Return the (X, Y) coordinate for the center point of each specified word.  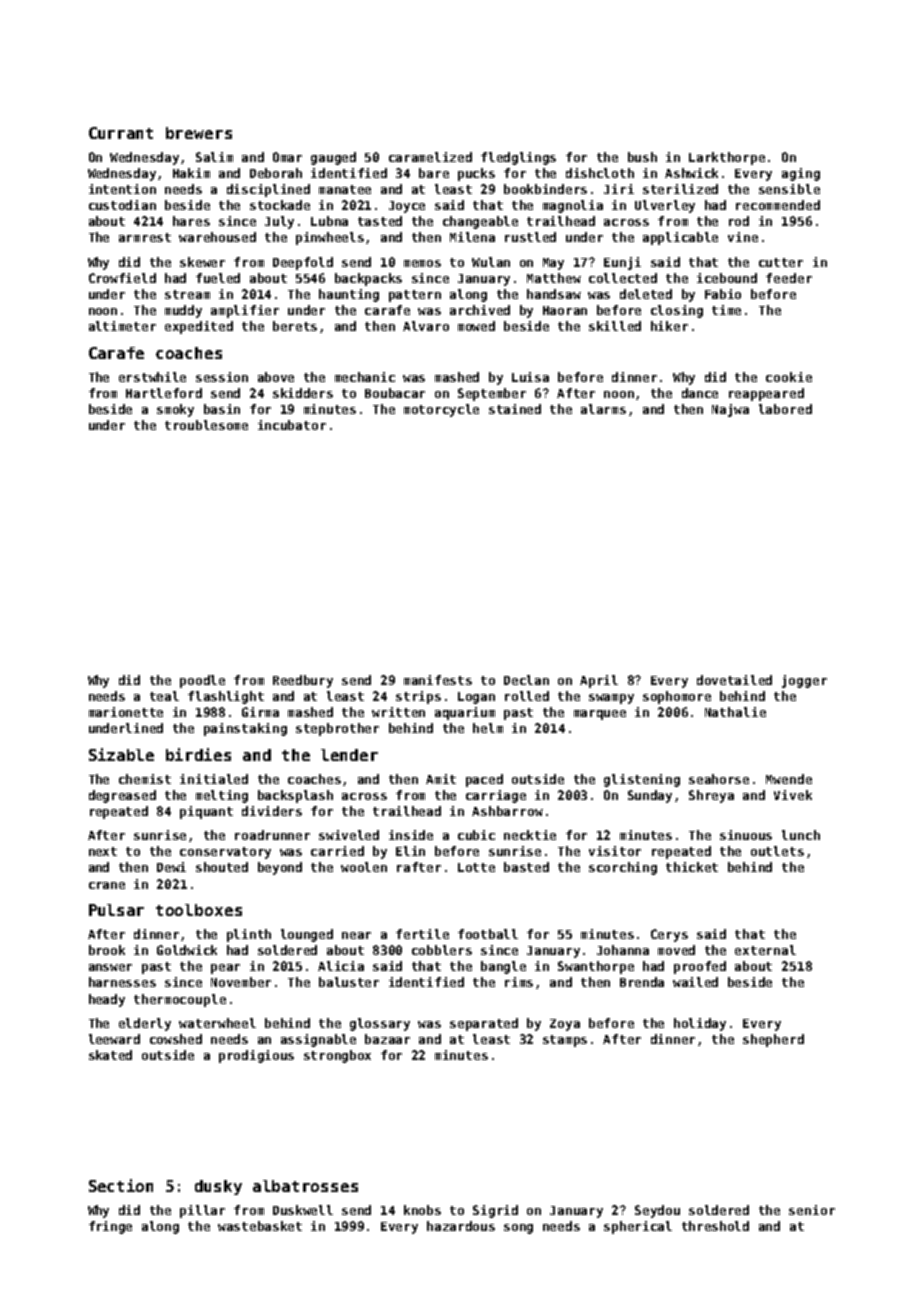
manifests (438, 680)
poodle (202, 681)
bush (642, 157)
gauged (333, 158)
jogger (804, 681)
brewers (199, 133)
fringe (110, 1227)
